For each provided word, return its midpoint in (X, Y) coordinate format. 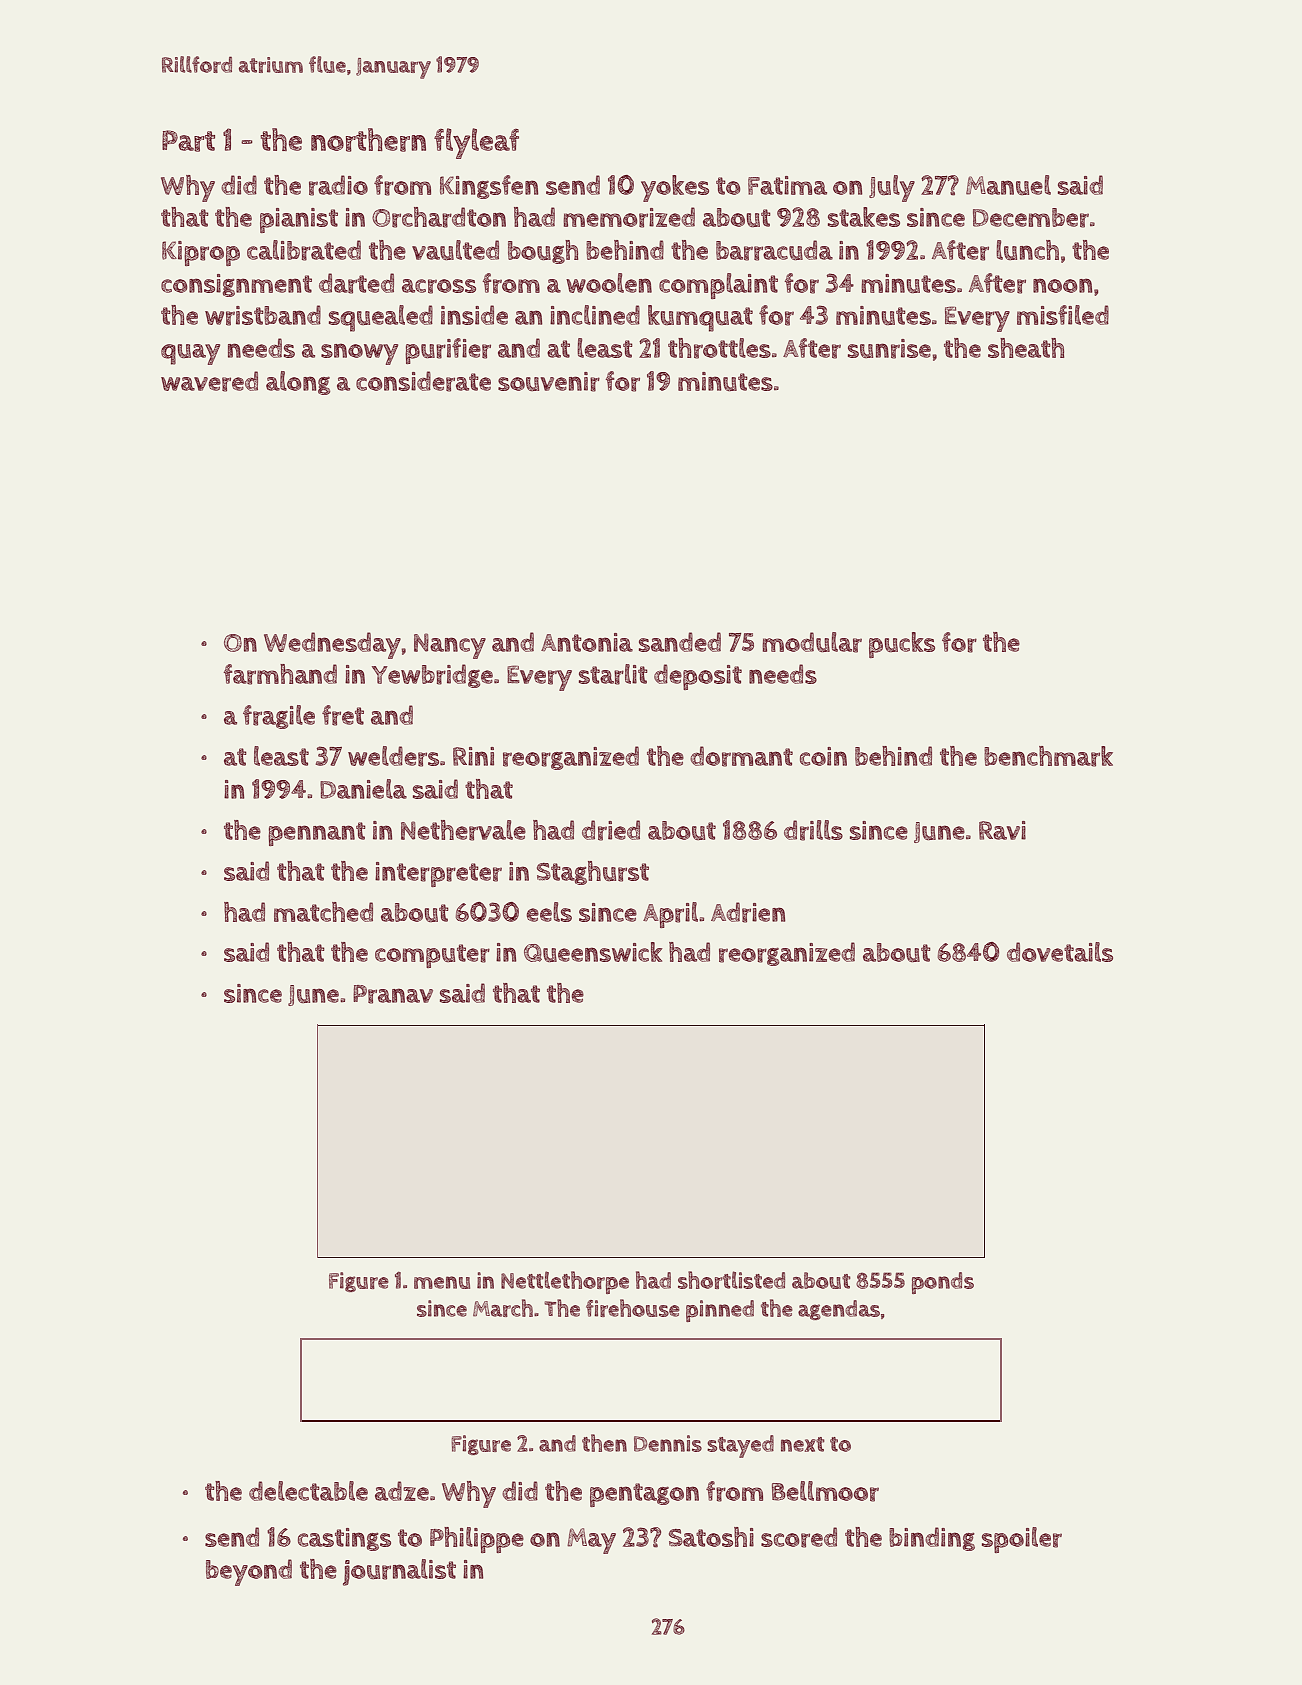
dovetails (1060, 952)
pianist (299, 220)
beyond (249, 1572)
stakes (864, 217)
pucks (902, 645)
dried (611, 830)
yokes (675, 188)
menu (442, 1282)
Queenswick (593, 952)
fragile (279, 717)
